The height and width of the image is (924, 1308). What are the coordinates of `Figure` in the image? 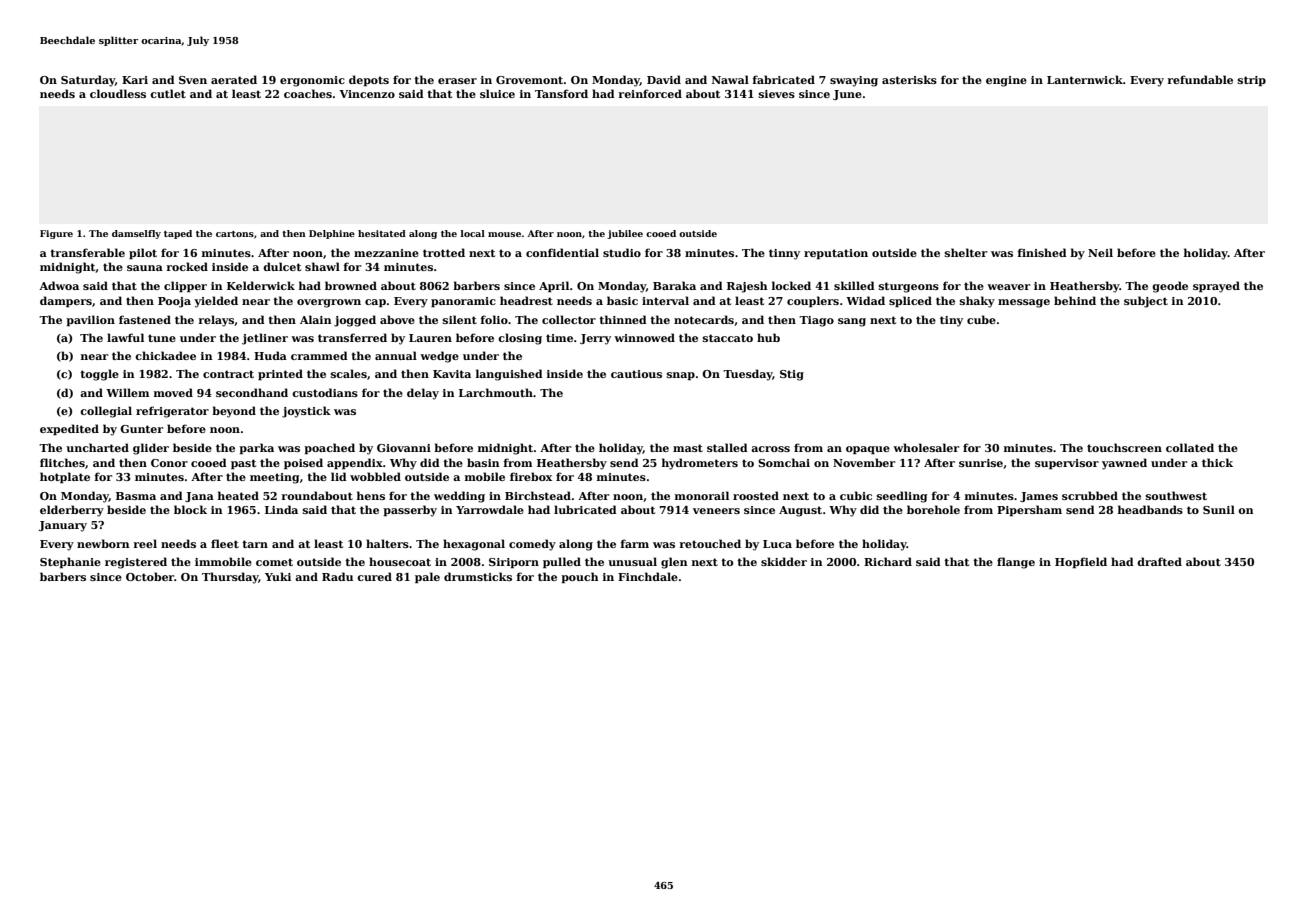 It's located at (56, 234).
